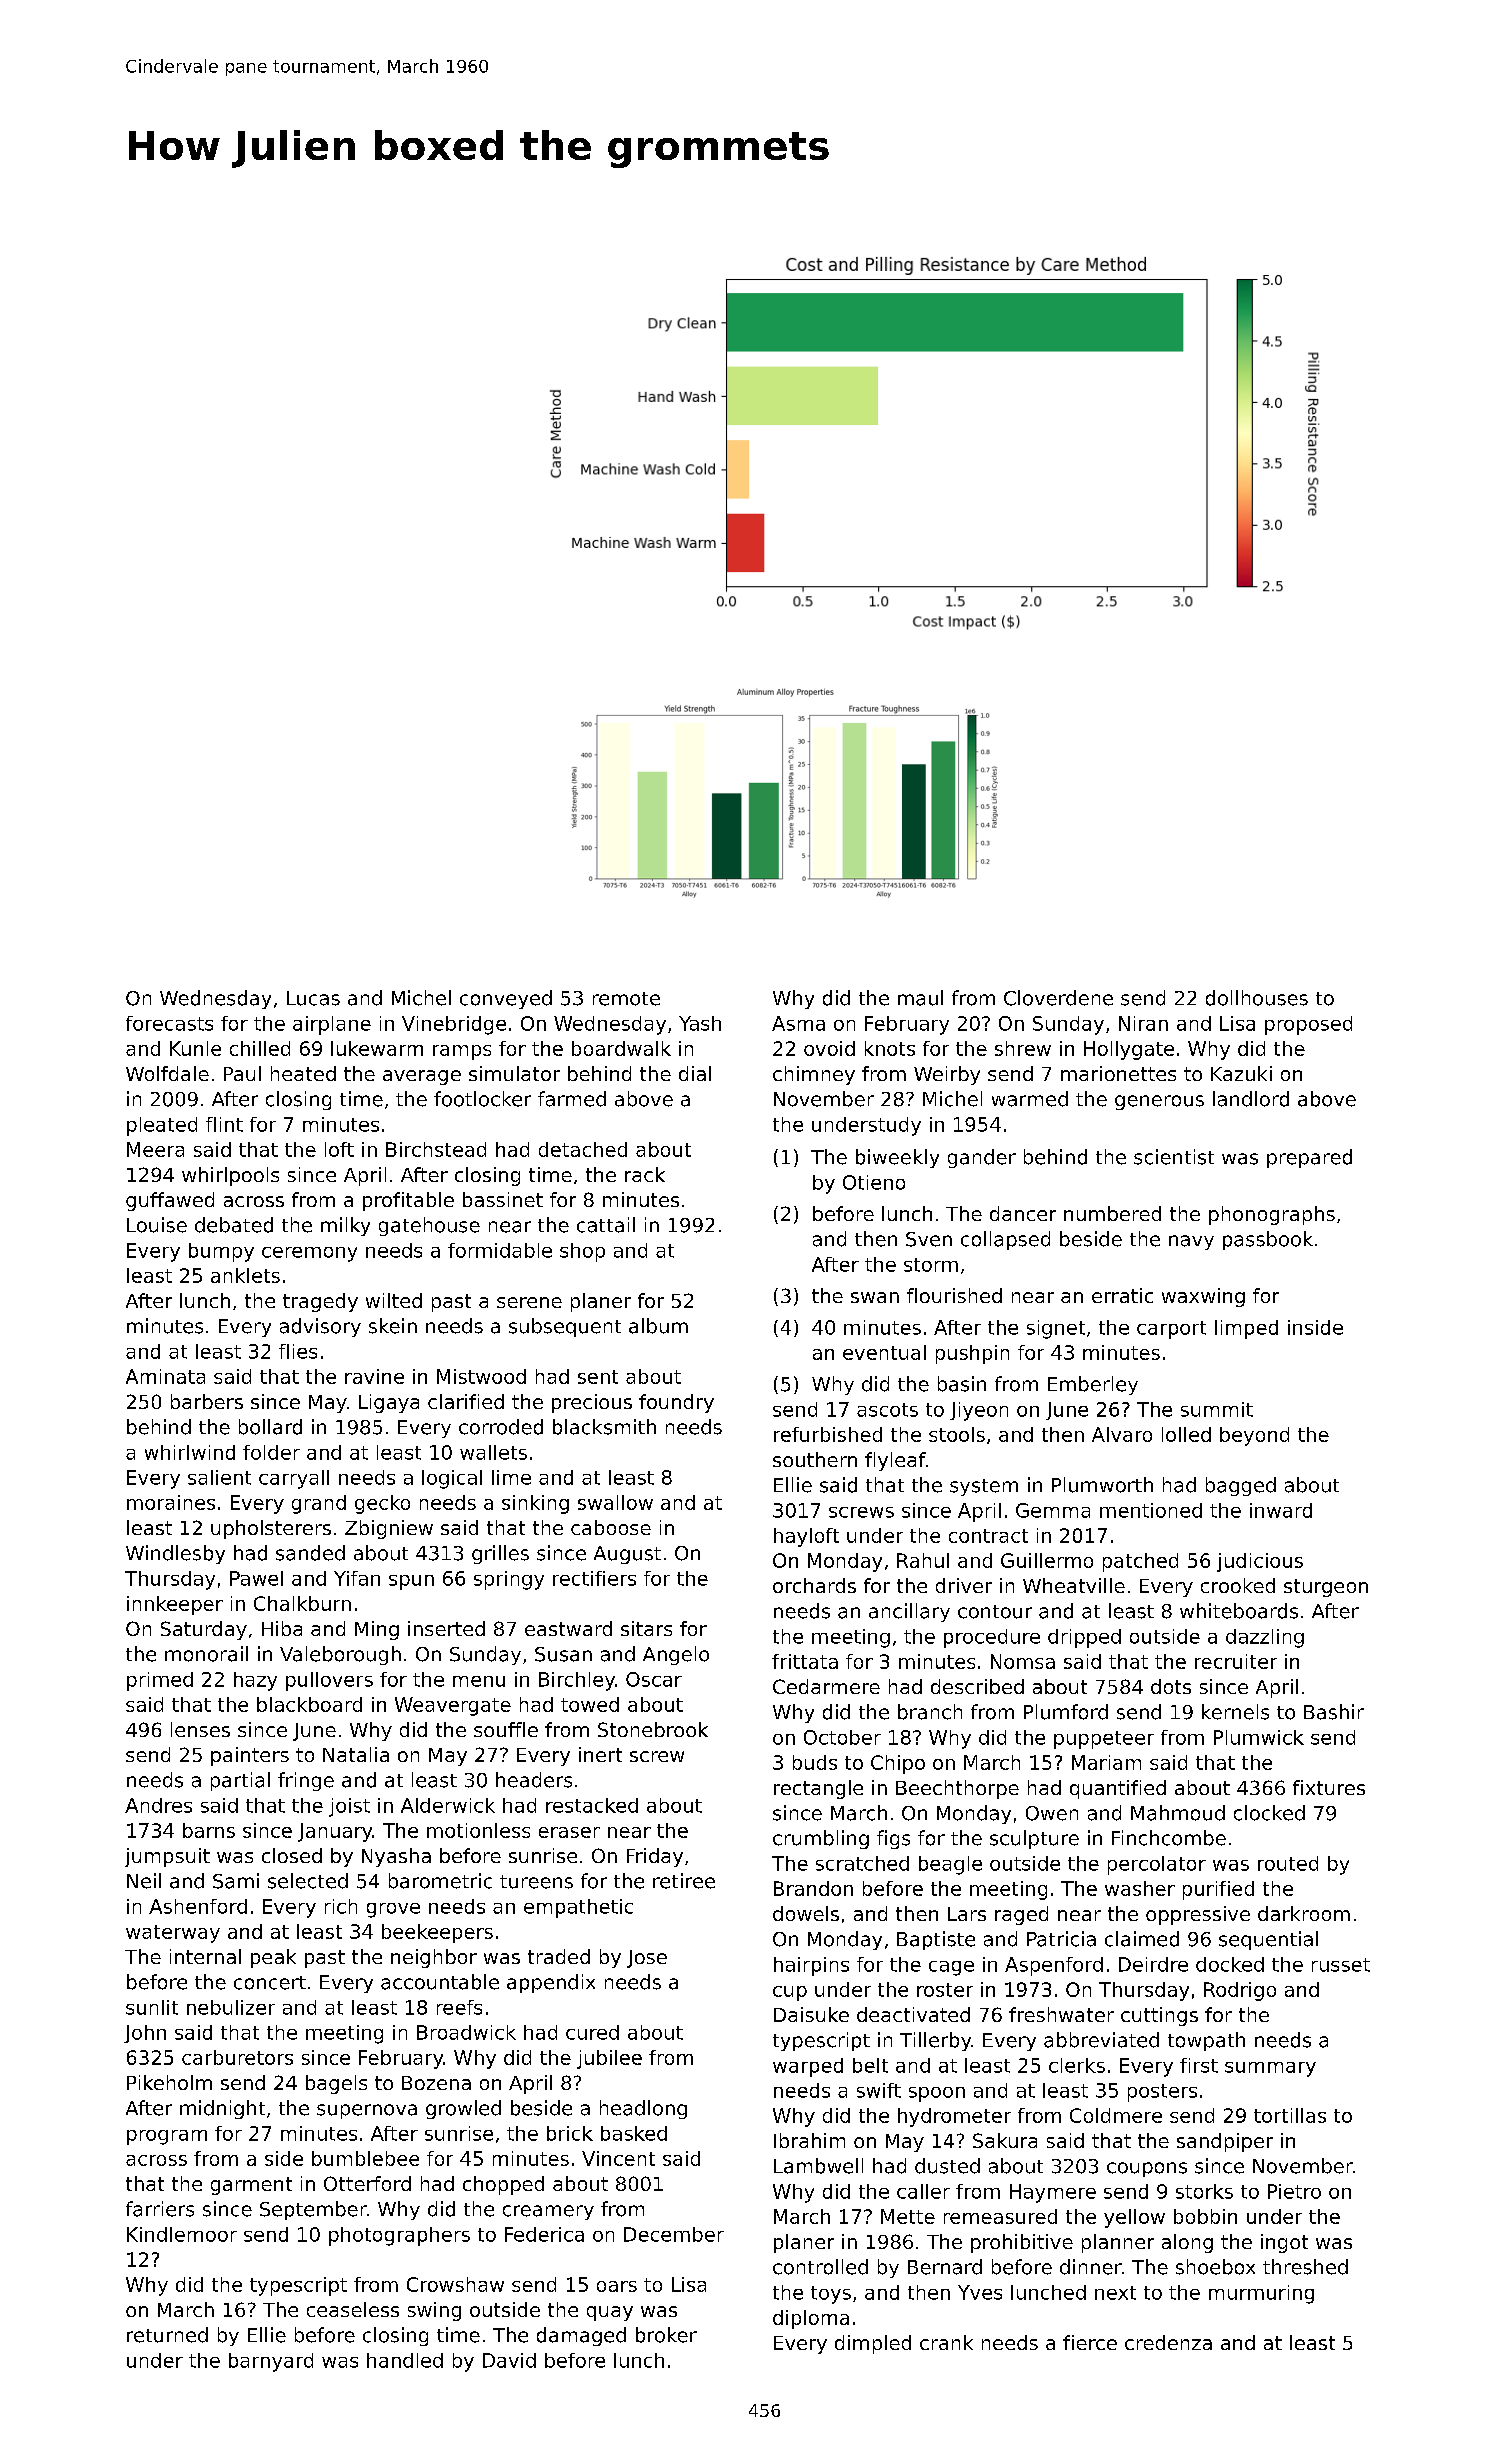  What do you see at coordinates (873, 2344) in the document?
I see `dimpled` at bounding box center [873, 2344].
